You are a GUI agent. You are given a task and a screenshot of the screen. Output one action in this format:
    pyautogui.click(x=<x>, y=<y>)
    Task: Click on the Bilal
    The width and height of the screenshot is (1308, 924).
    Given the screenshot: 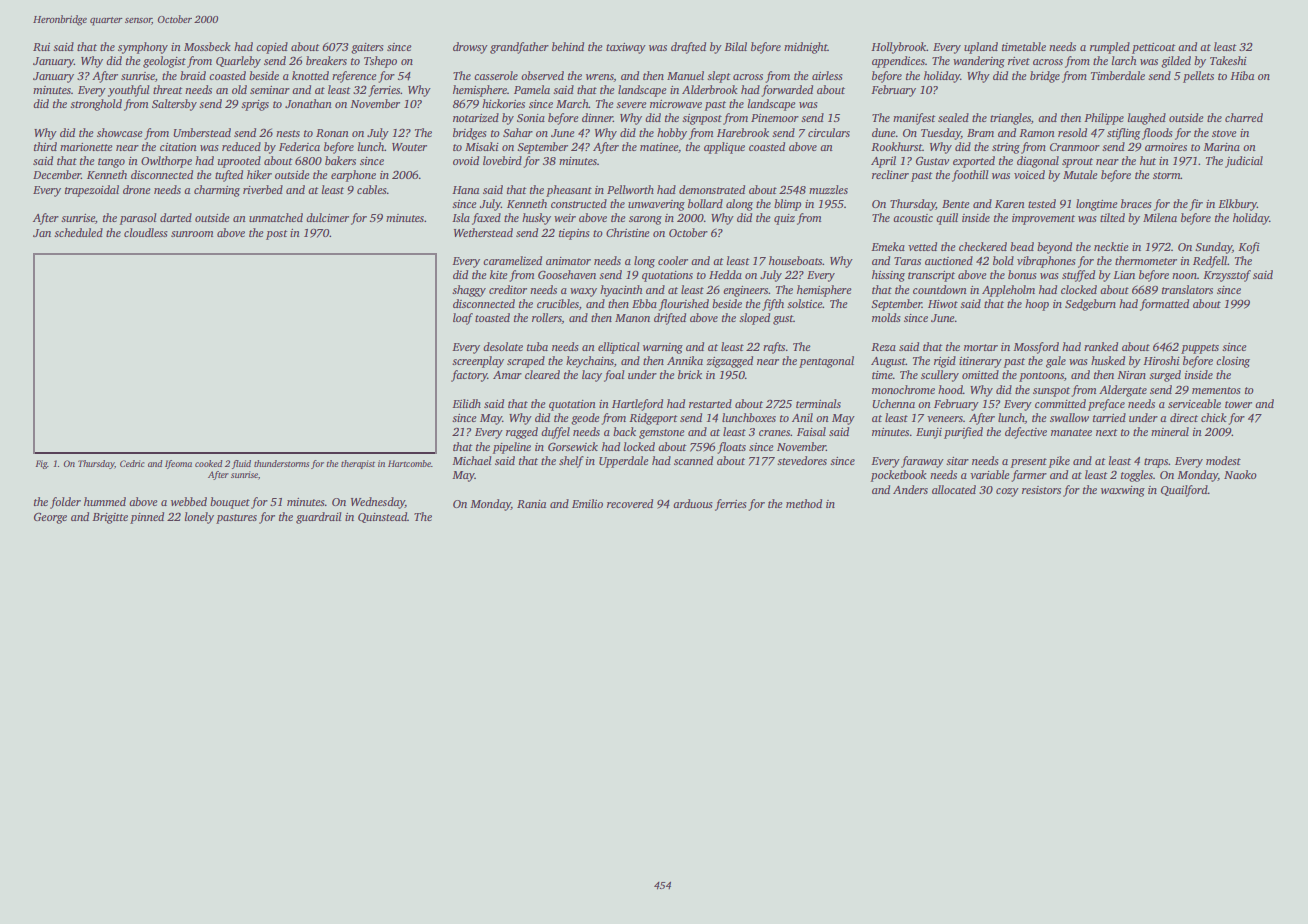 What is the action you would take?
    pyautogui.click(x=735, y=46)
